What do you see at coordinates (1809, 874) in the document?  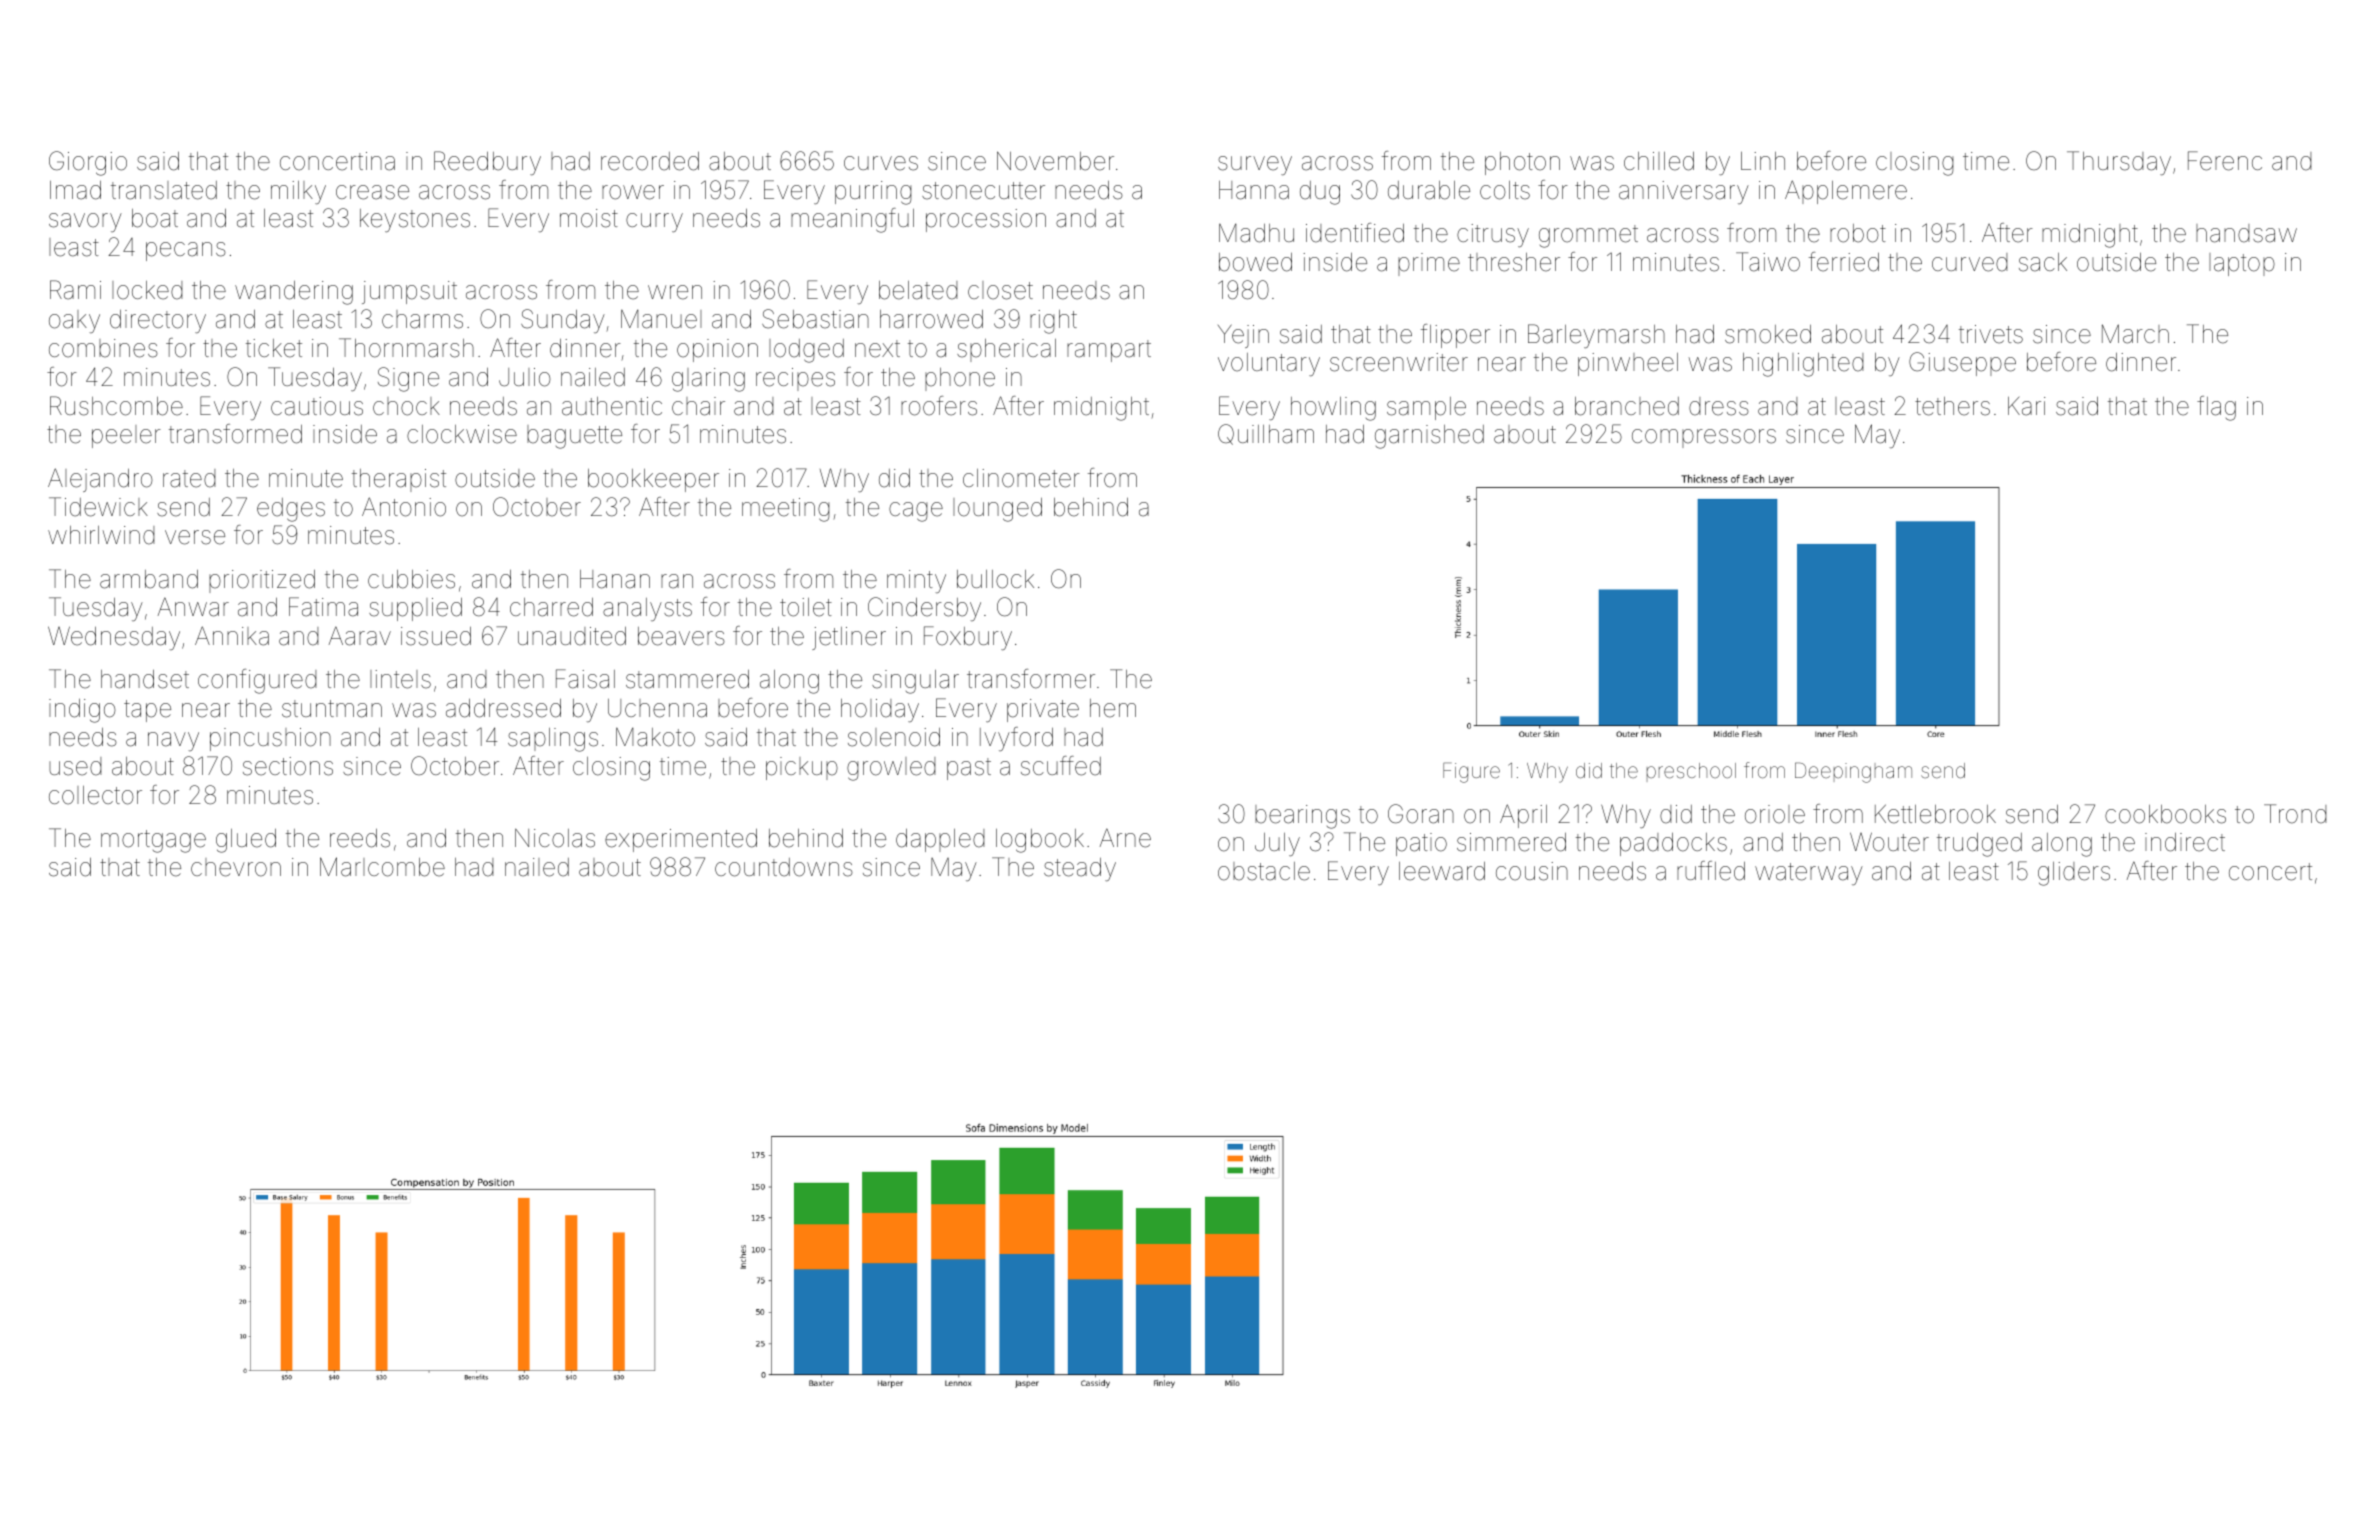 I see `waterway` at bounding box center [1809, 874].
